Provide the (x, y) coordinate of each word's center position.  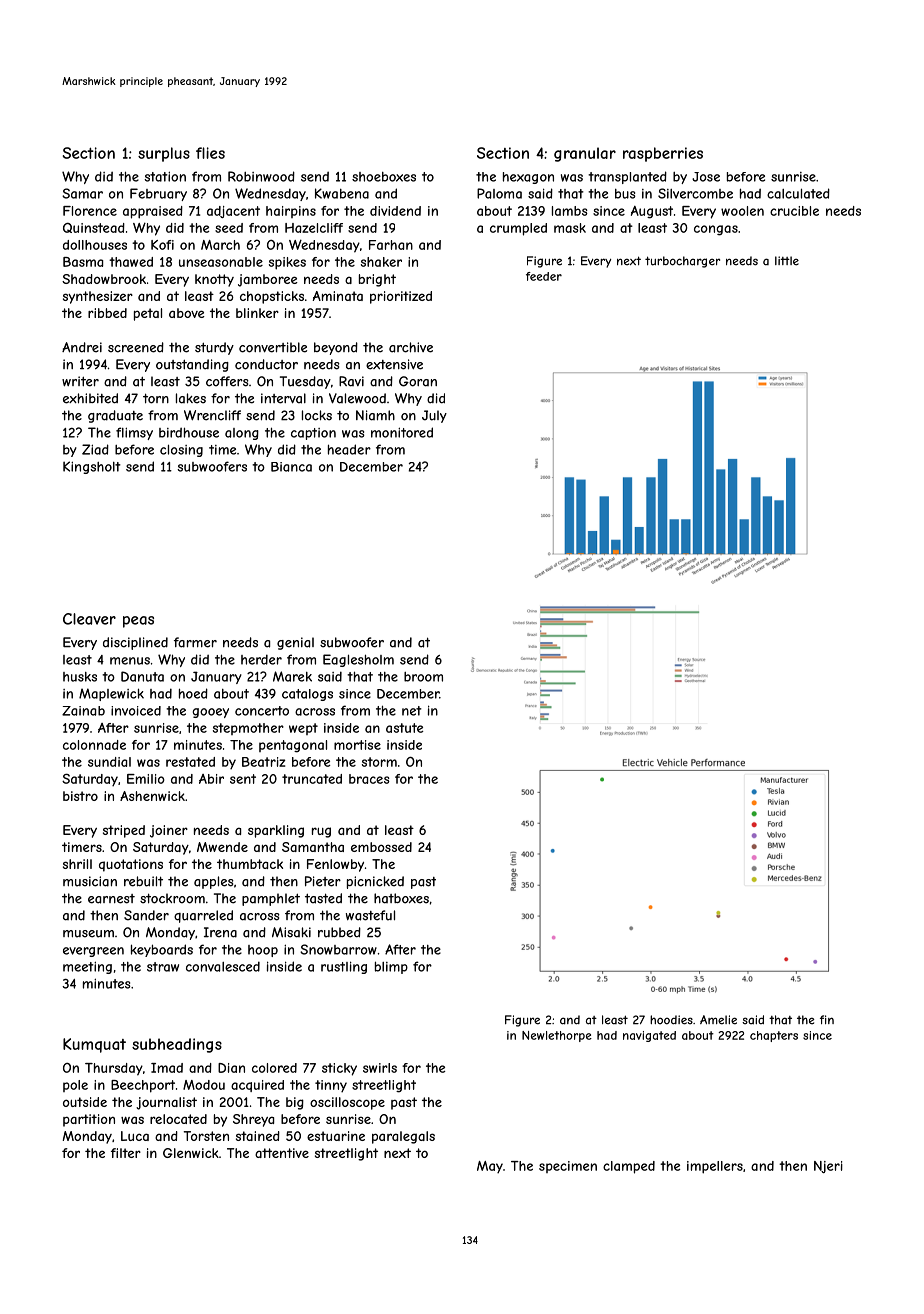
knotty (214, 280)
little (787, 261)
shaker (381, 262)
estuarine (336, 1136)
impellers (715, 1167)
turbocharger (682, 262)
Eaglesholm (358, 660)
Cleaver (89, 619)
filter (126, 1153)
